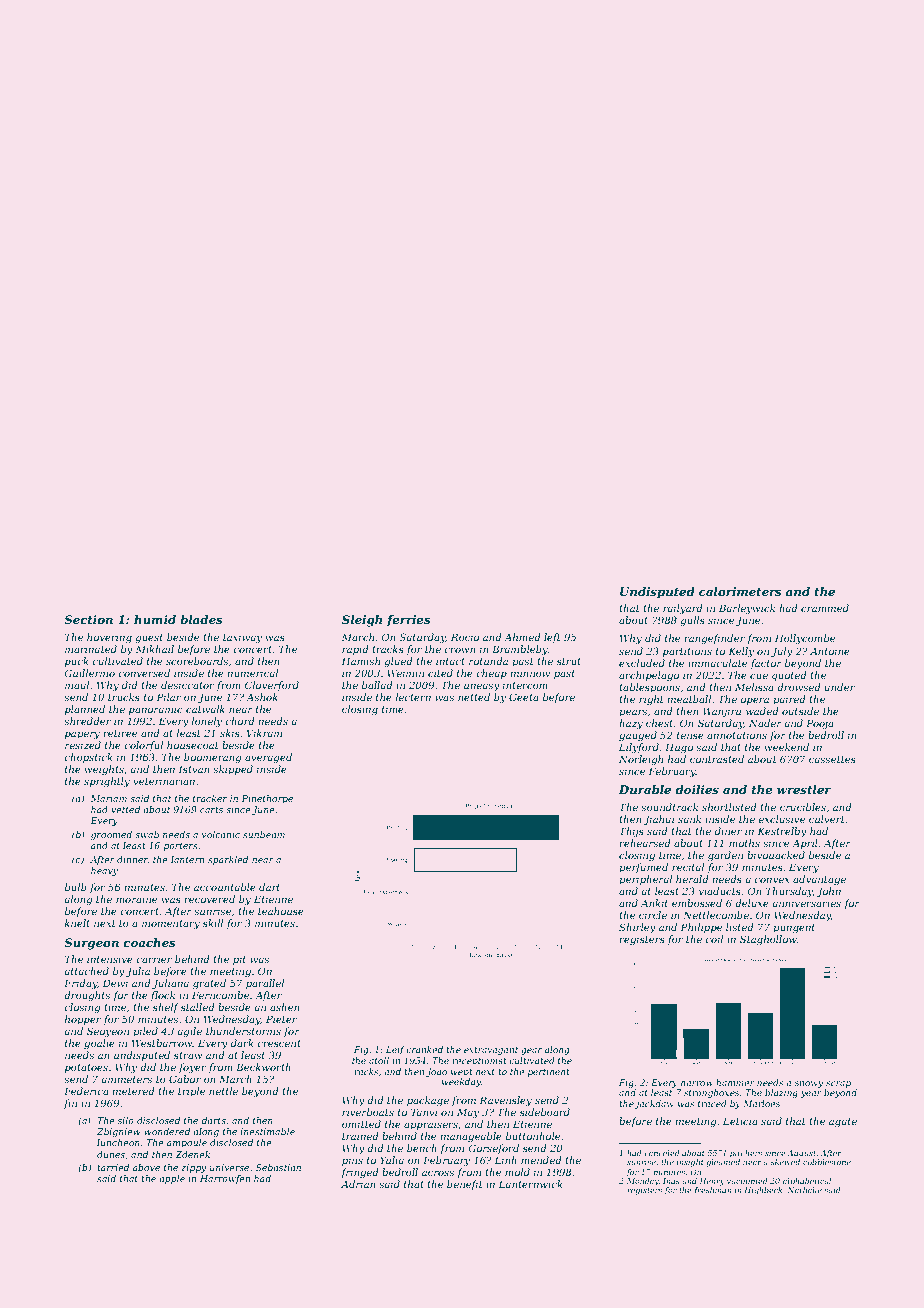  I want to click on blades, so click(201, 619).
